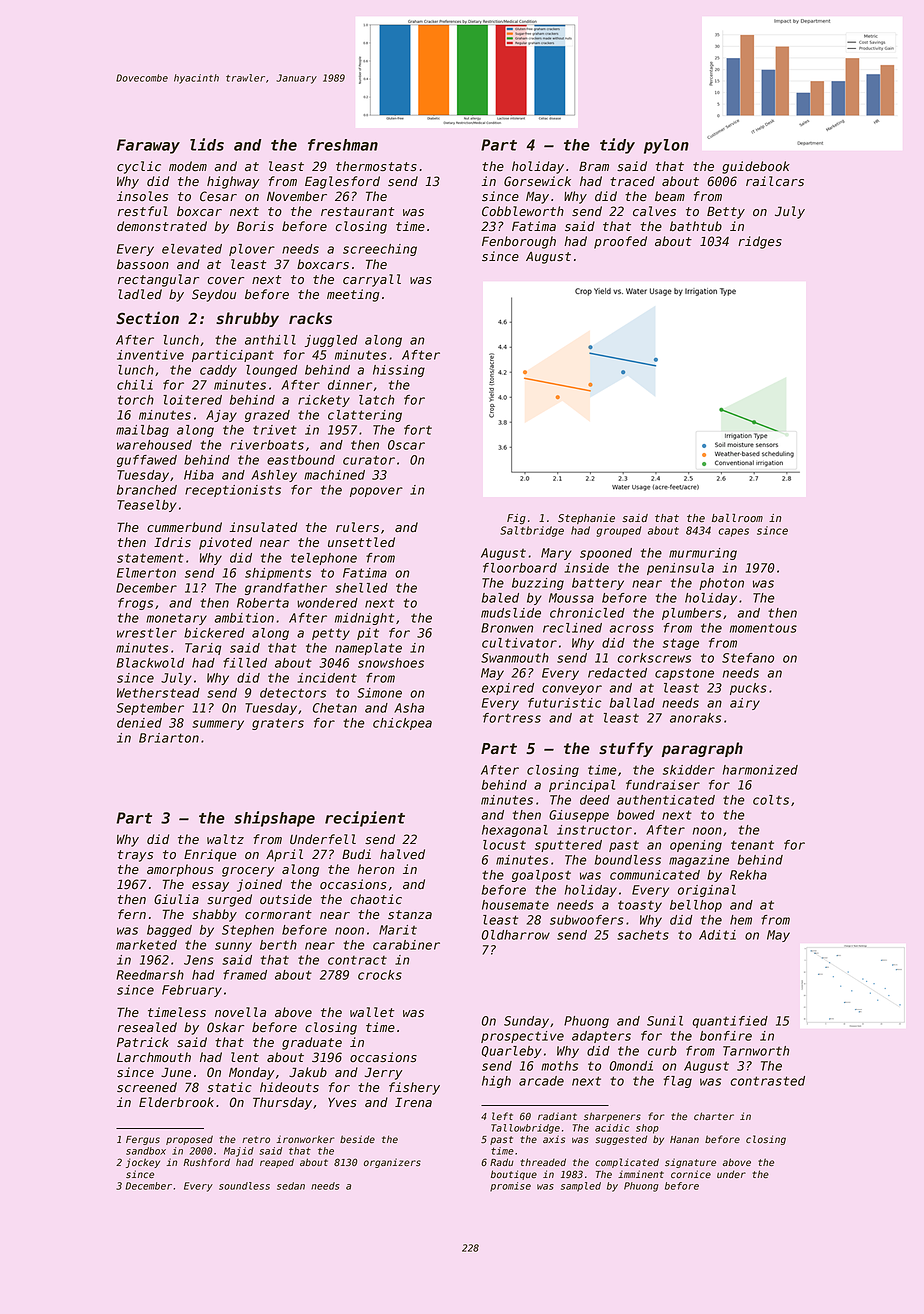 This image has height=1314, width=924. Describe the element at coordinates (620, 242) in the image. I see `proofed` at that location.
